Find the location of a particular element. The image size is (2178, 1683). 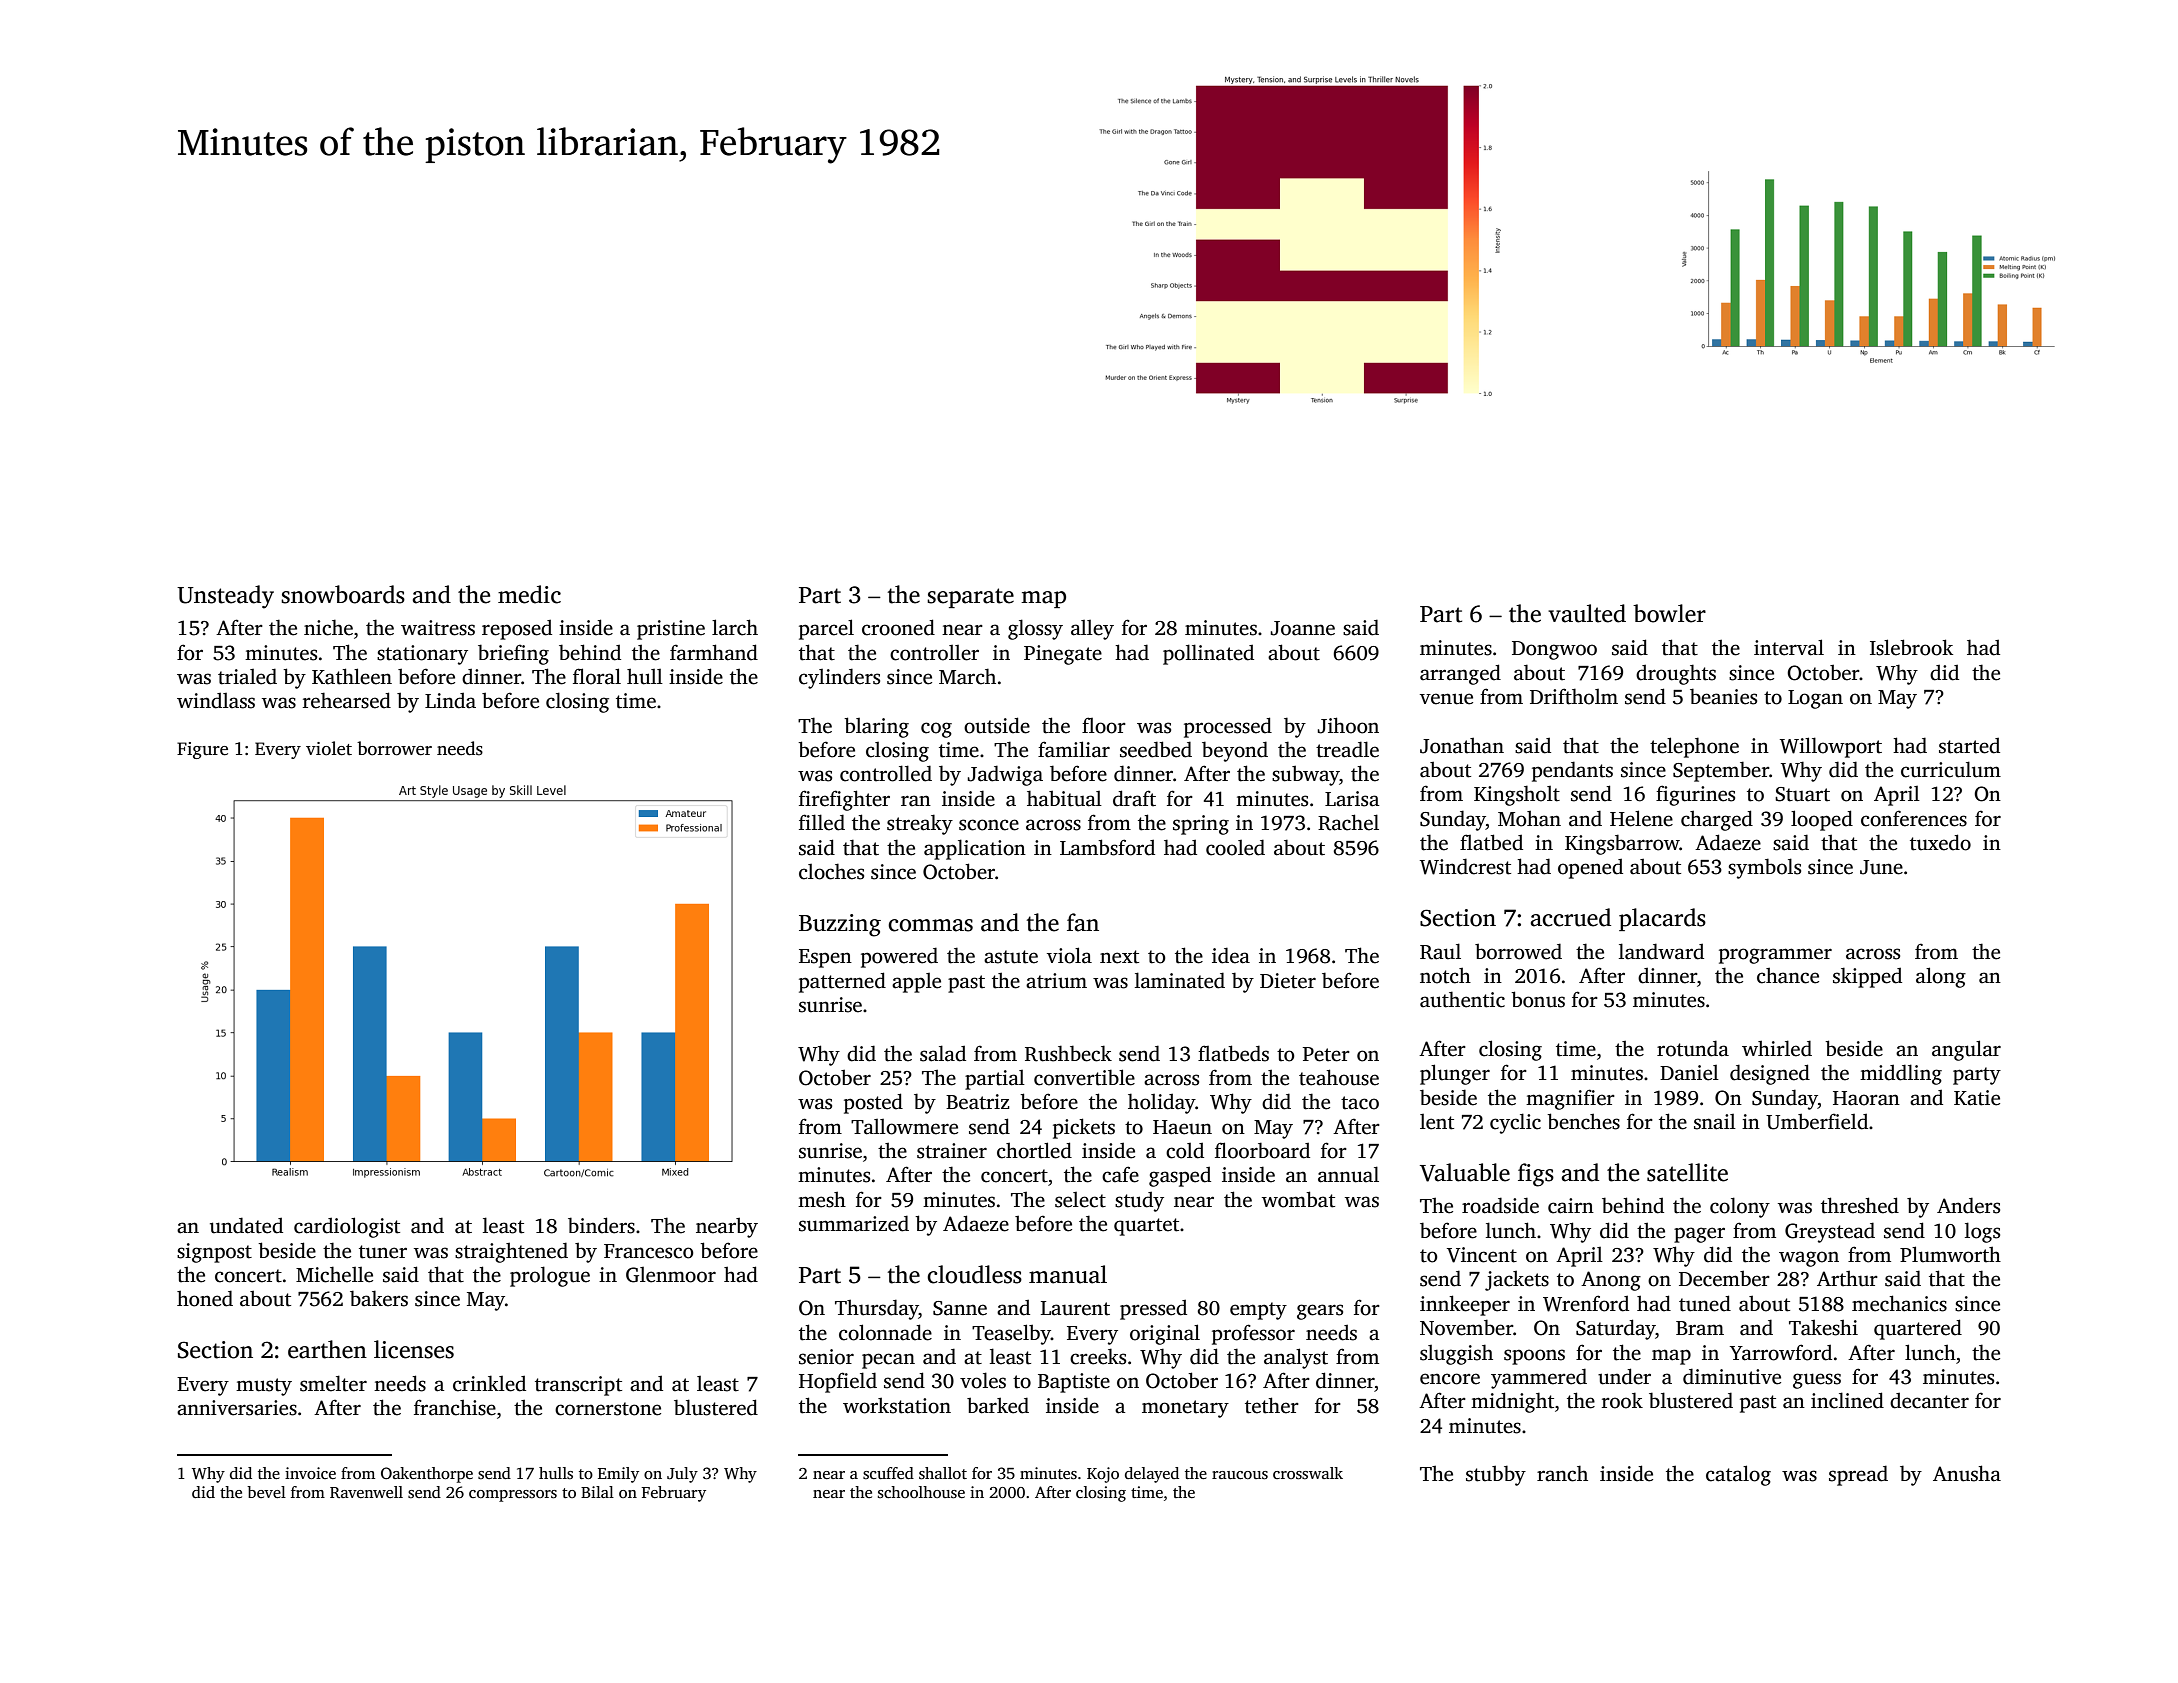

subway is located at coordinates (1305, 775).
